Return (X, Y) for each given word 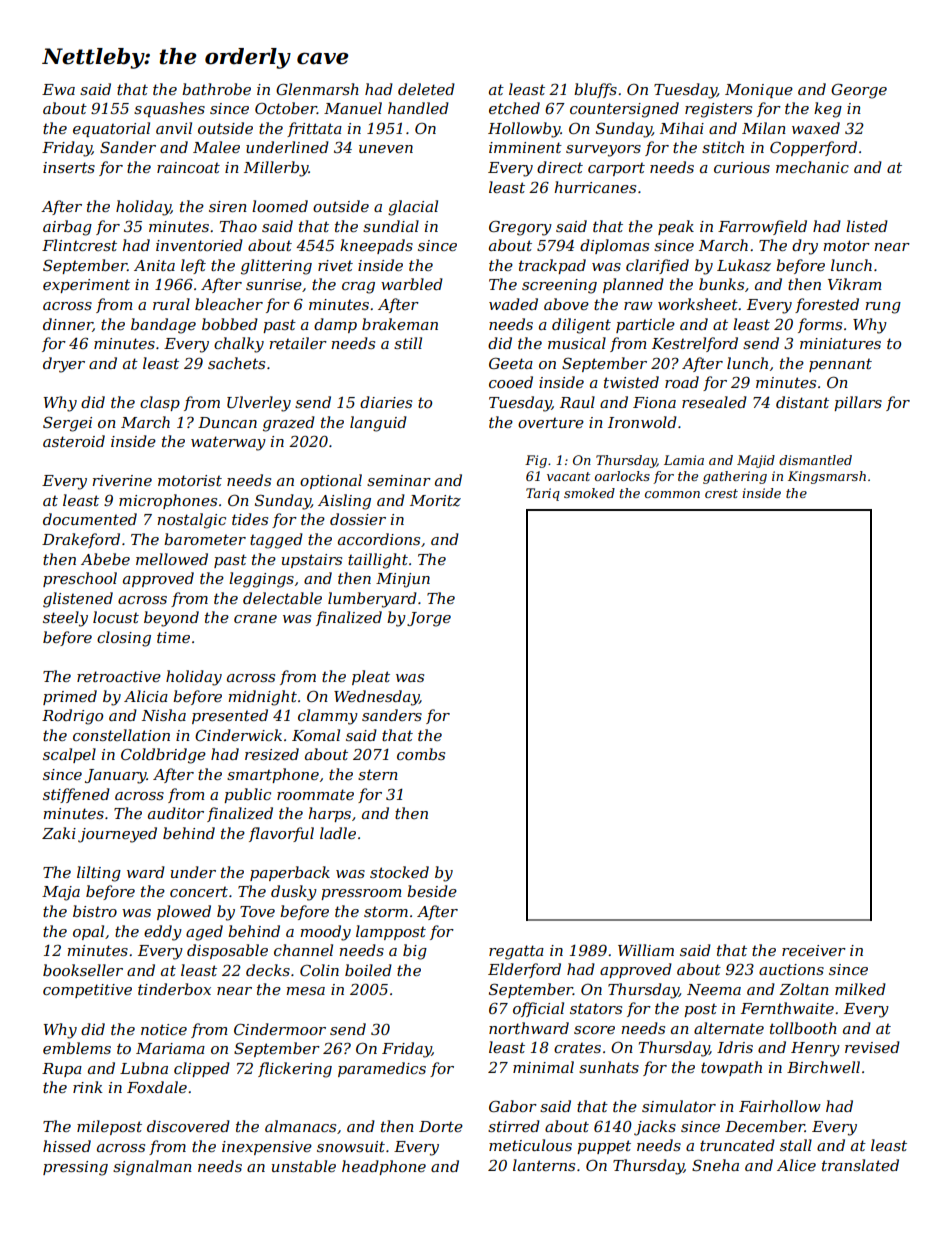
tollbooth (803, 1028)
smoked (589, 493)
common (672, 494)
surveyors (603, 151)
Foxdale (157, 1087)
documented (90, 519)
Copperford (813, 148)
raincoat (188, 167)
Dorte (441, 1126)
